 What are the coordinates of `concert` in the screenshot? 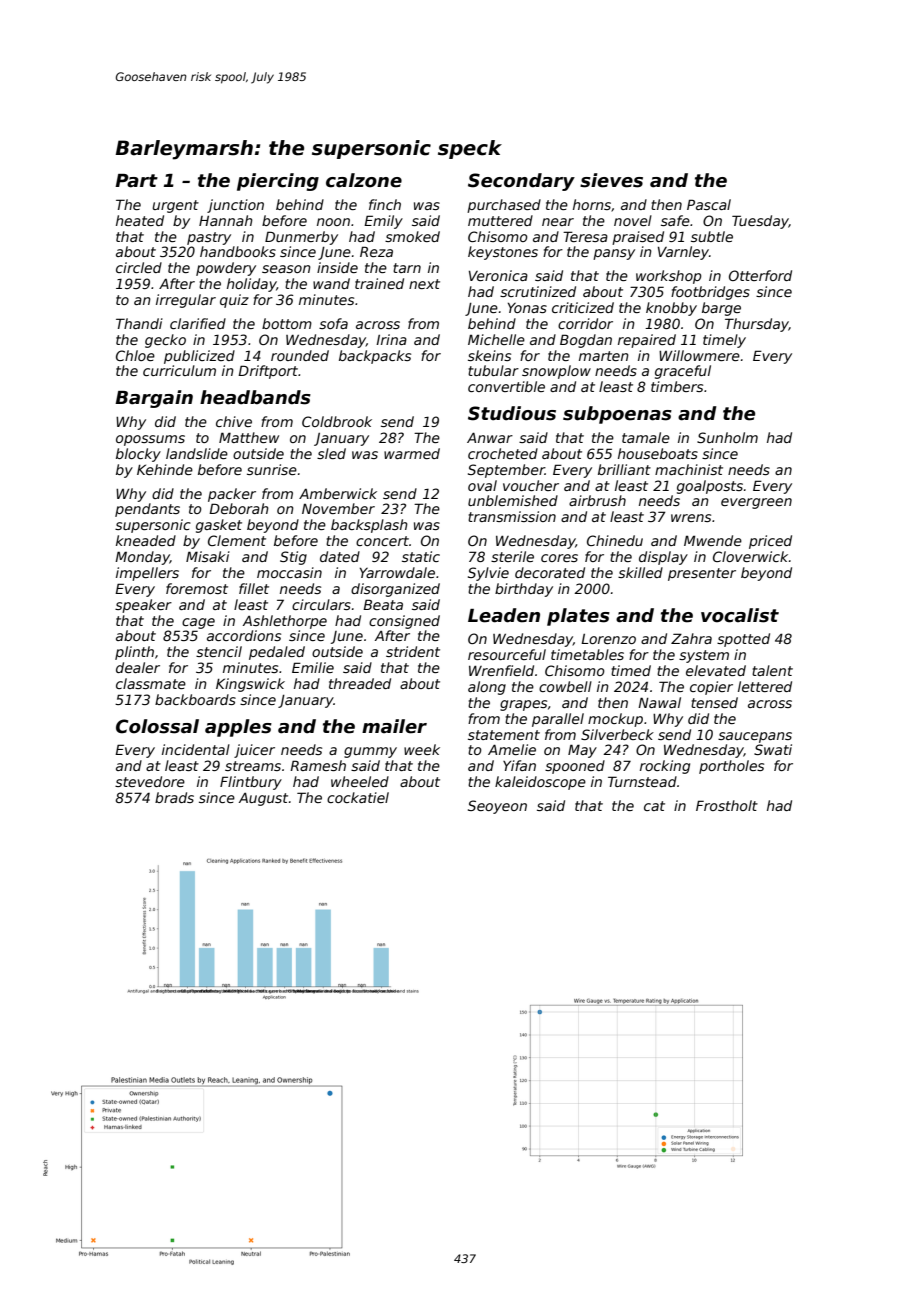 It's located at (382, 541).
